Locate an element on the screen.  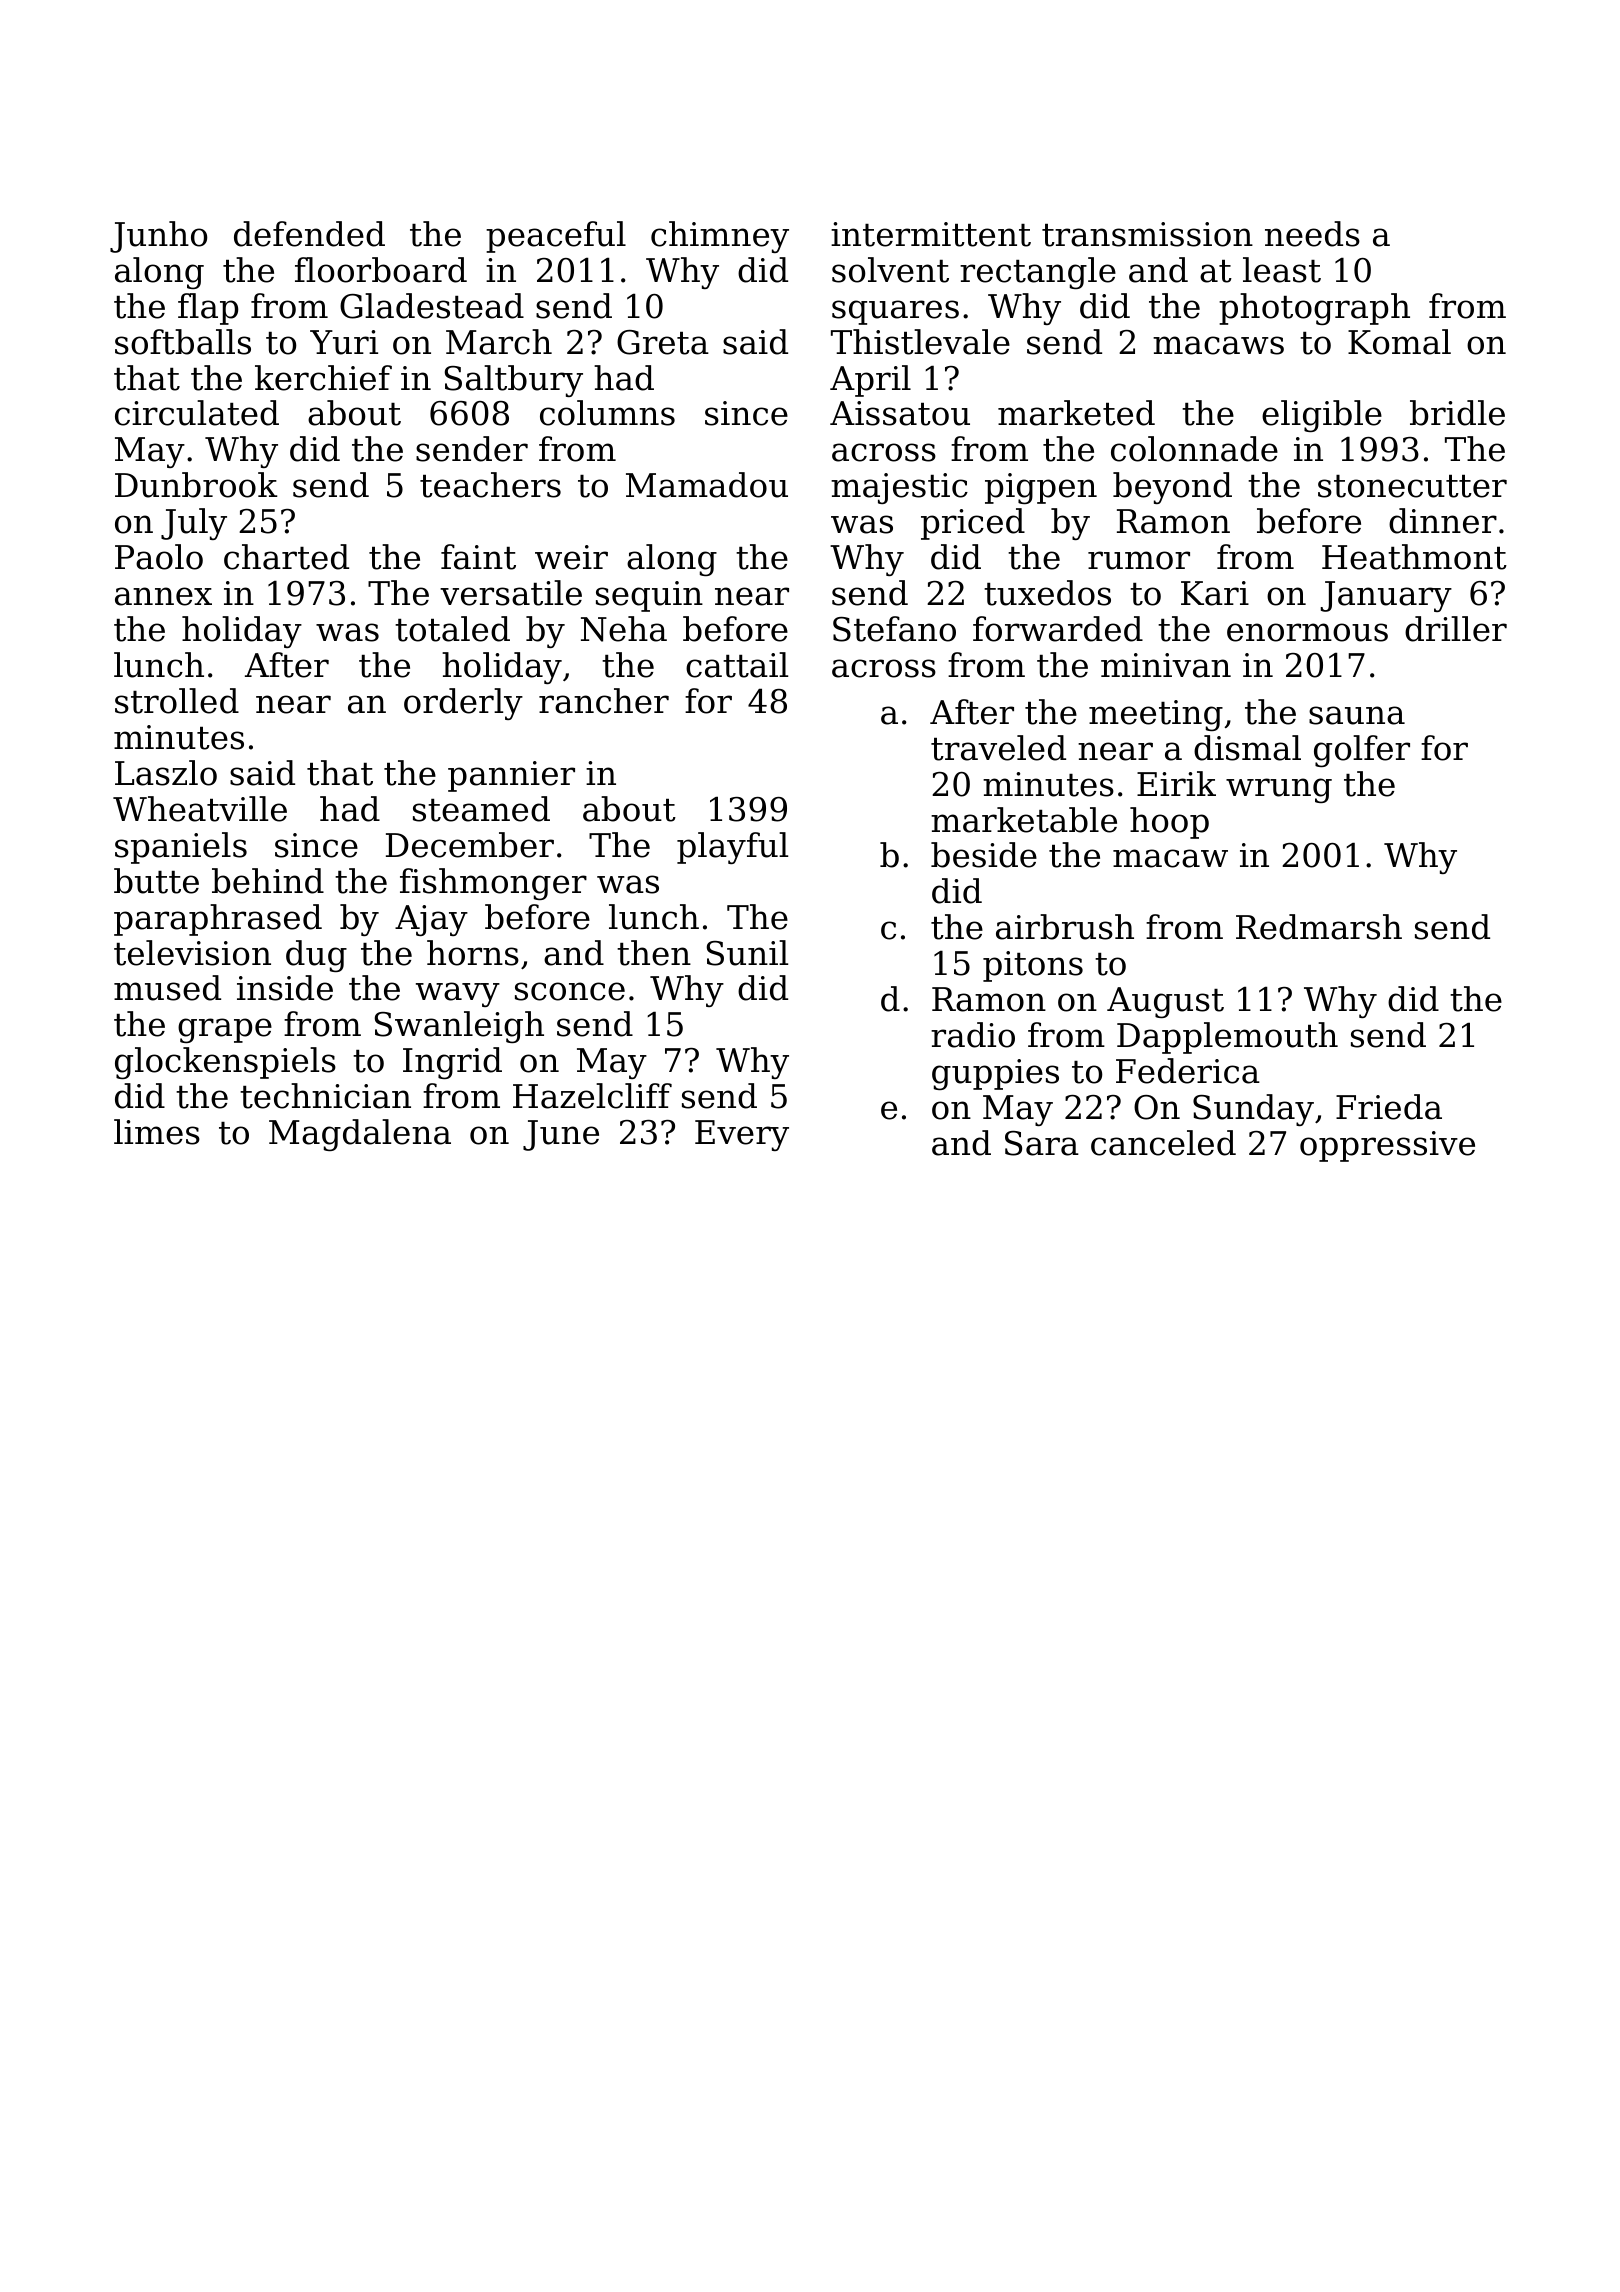
canceled is located at coordinates (1163, 1143).
